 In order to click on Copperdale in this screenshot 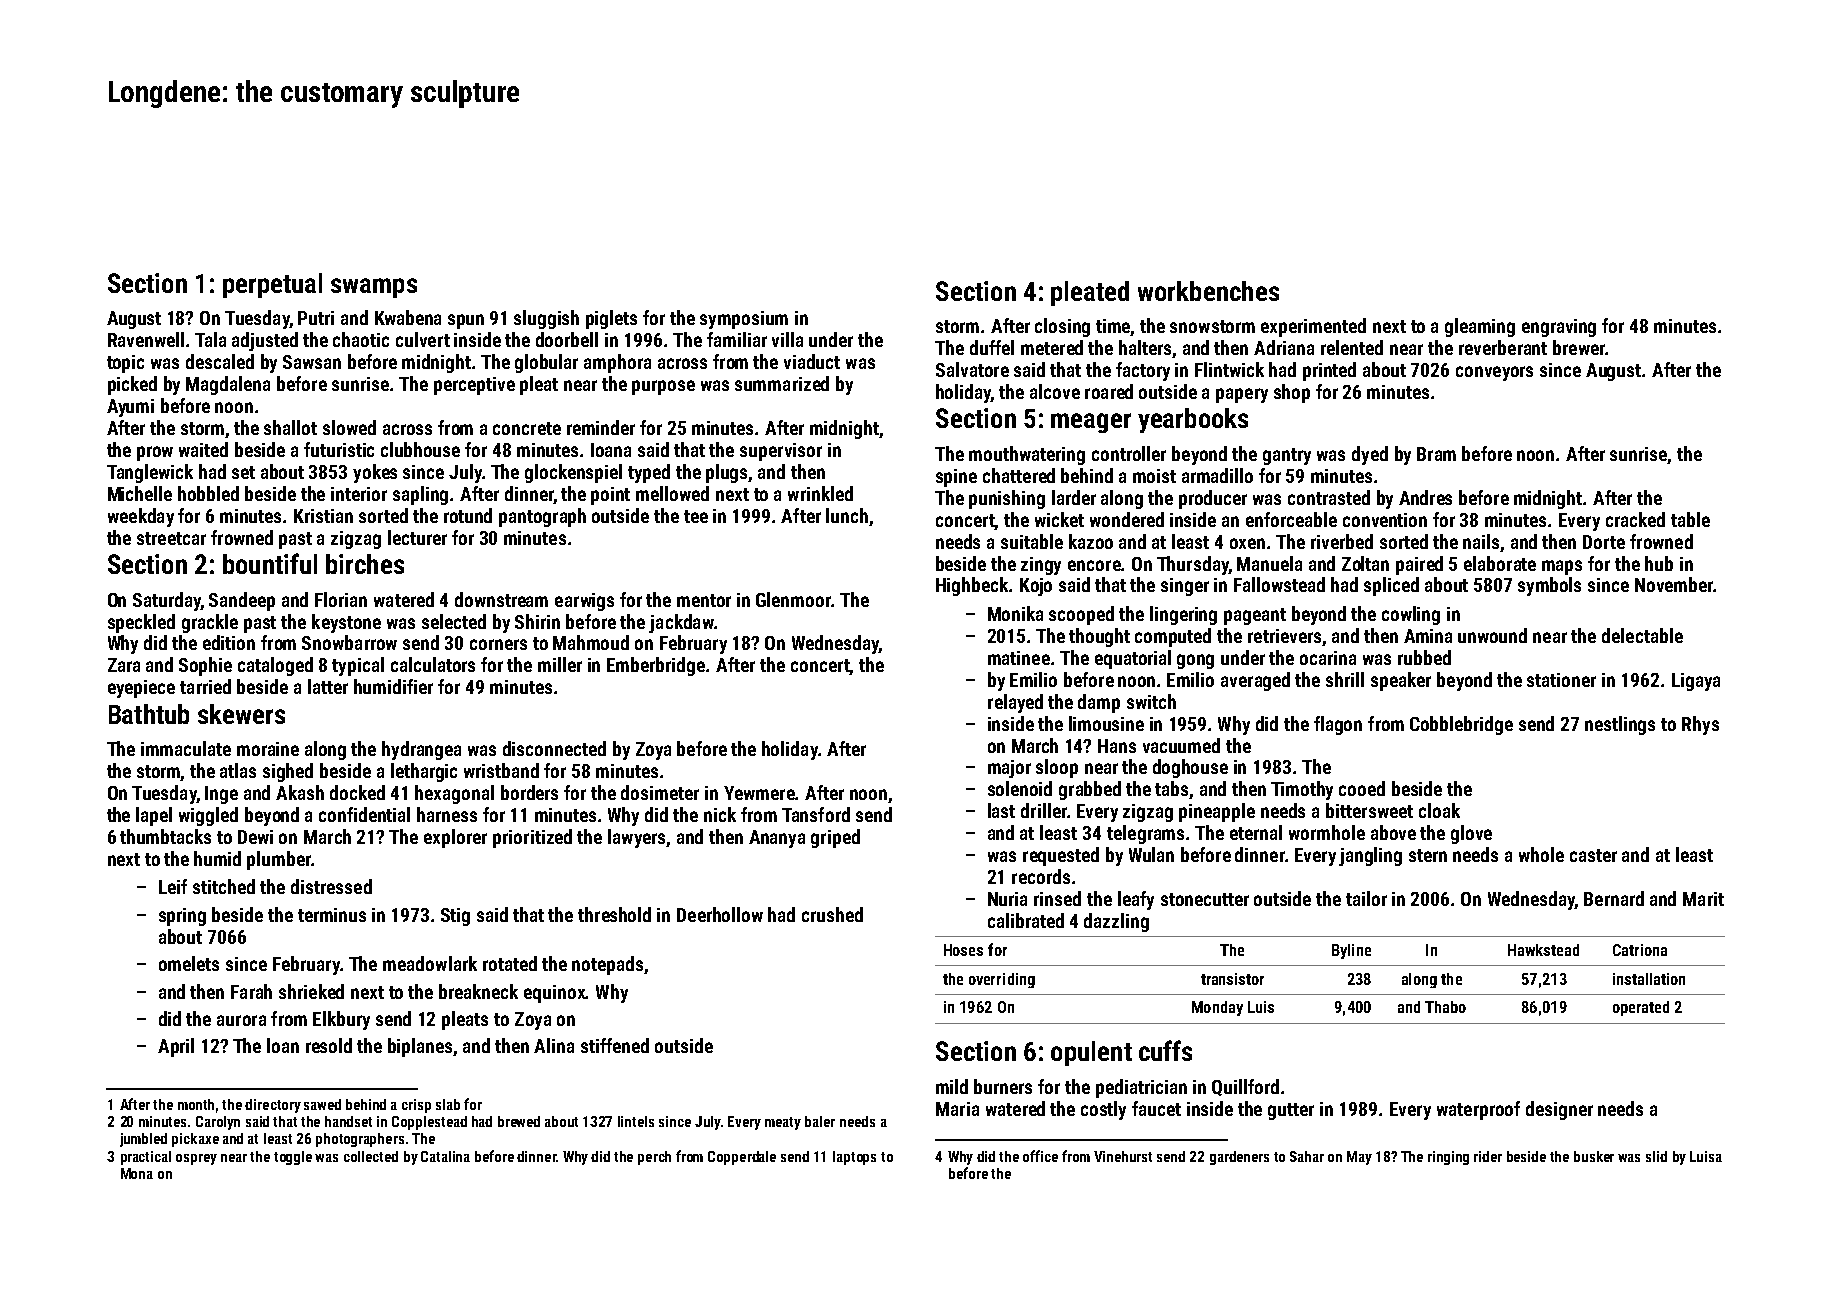, I will do `click(742, 1158)`.
